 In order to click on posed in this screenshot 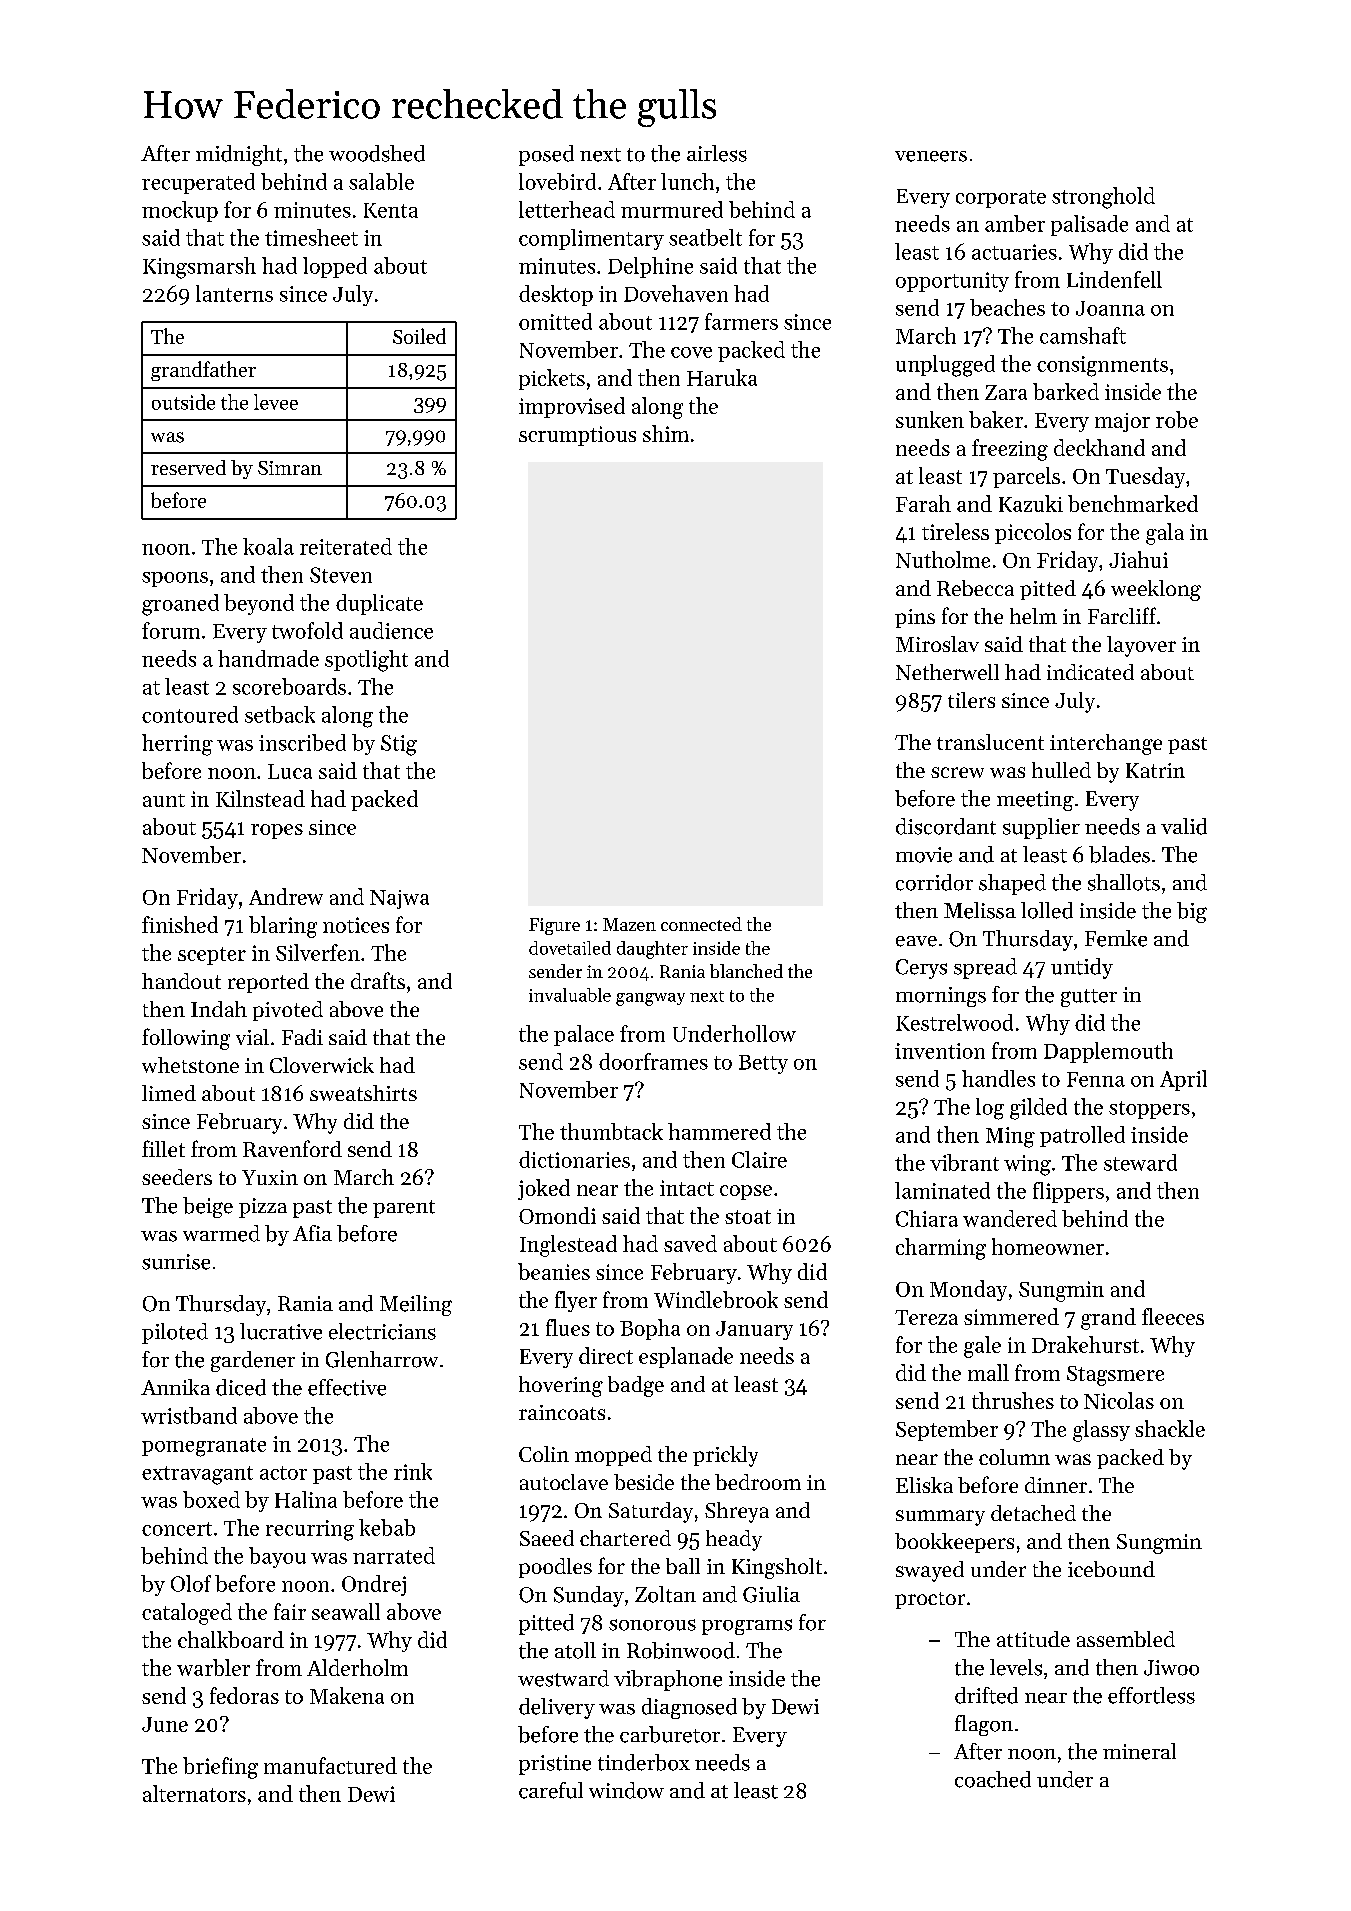, I will do `click(546, 155)`.
